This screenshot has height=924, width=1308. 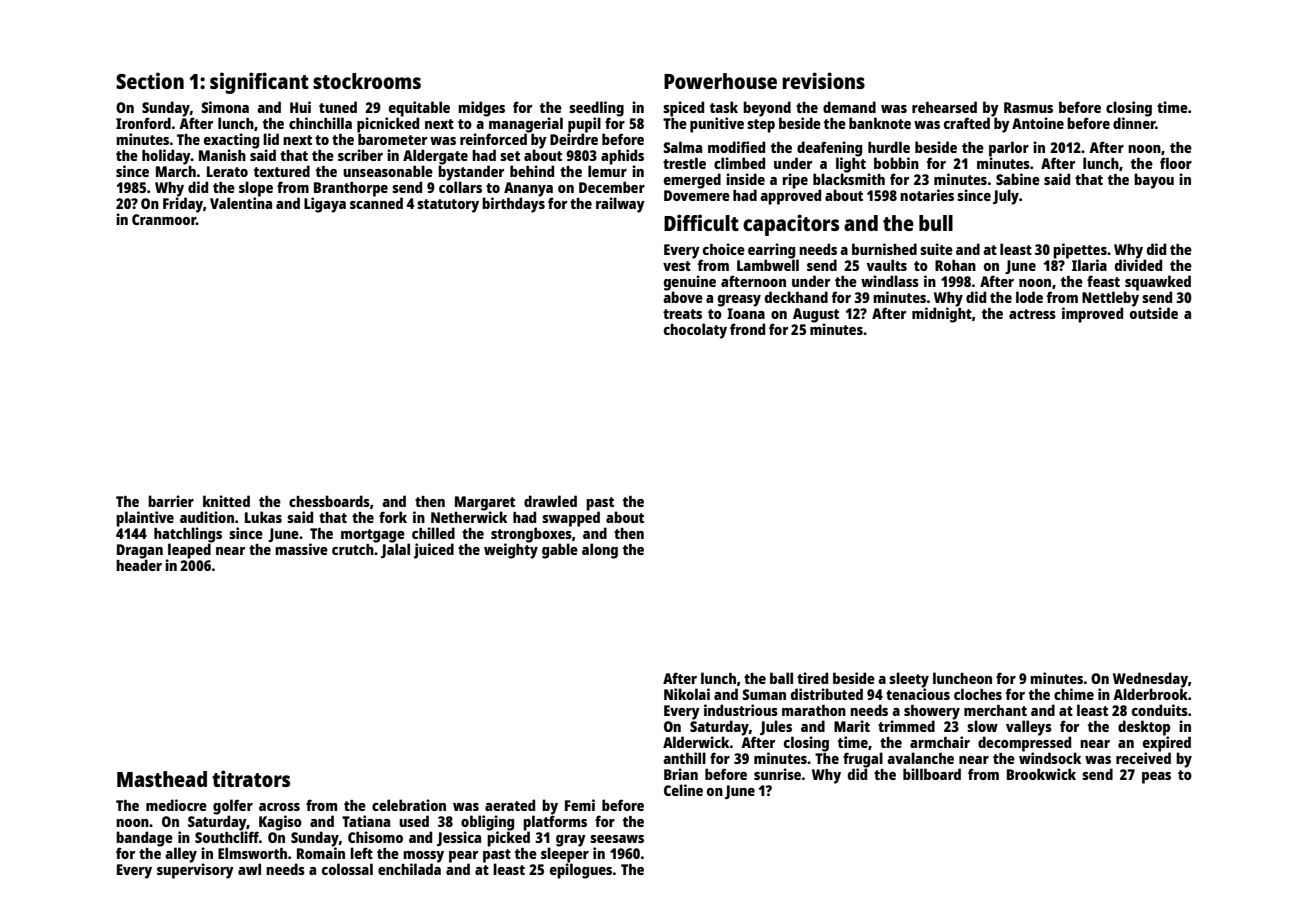 I want to click on barometer, so click(x=392, y=139).
